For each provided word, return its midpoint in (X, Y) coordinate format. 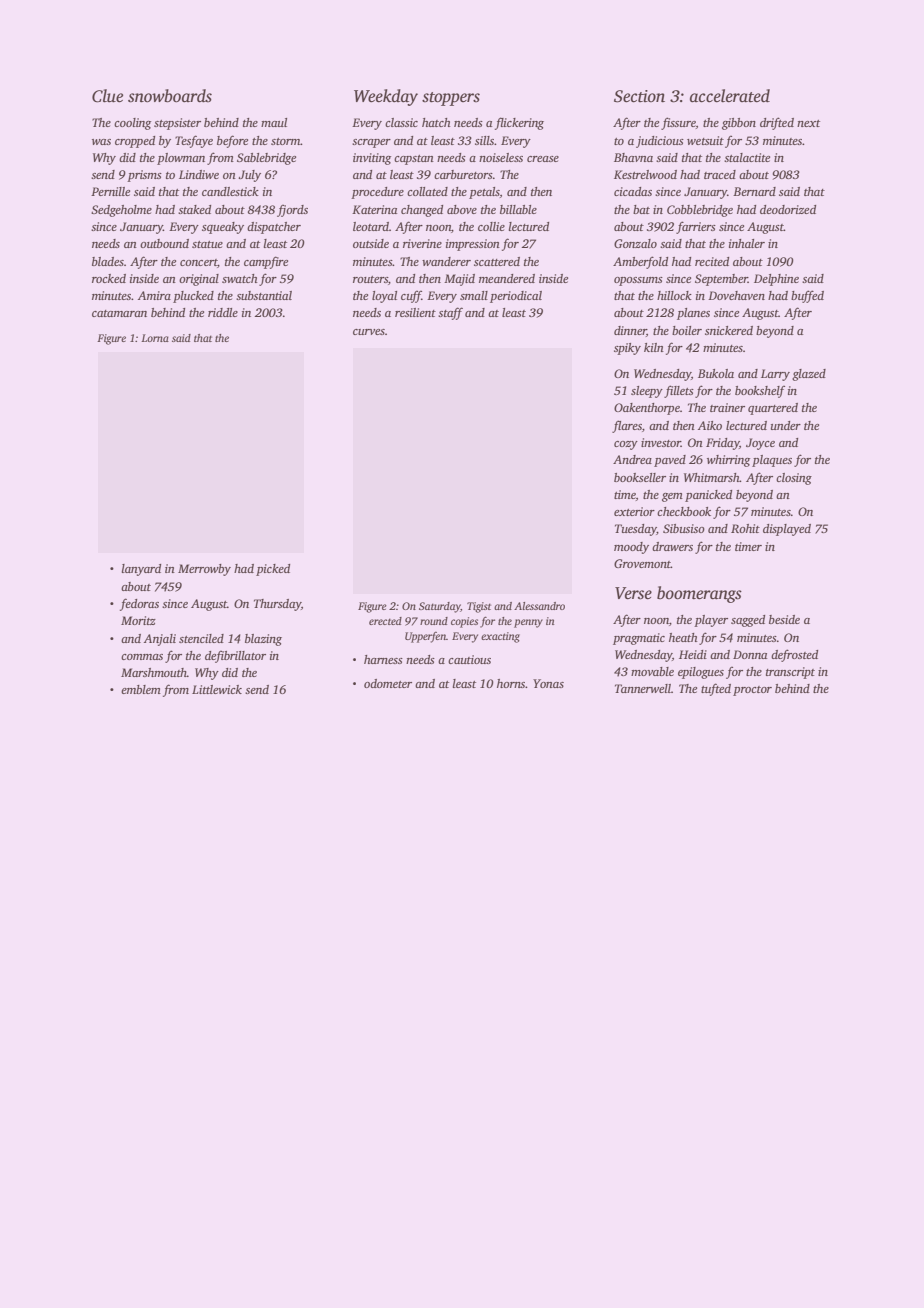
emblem (141, 689)
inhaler (747, 243)
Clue (107, 96)
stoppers (451, 99)
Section (639, 96)
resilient (415, 312)
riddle (223, 312)
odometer (388, 683)
